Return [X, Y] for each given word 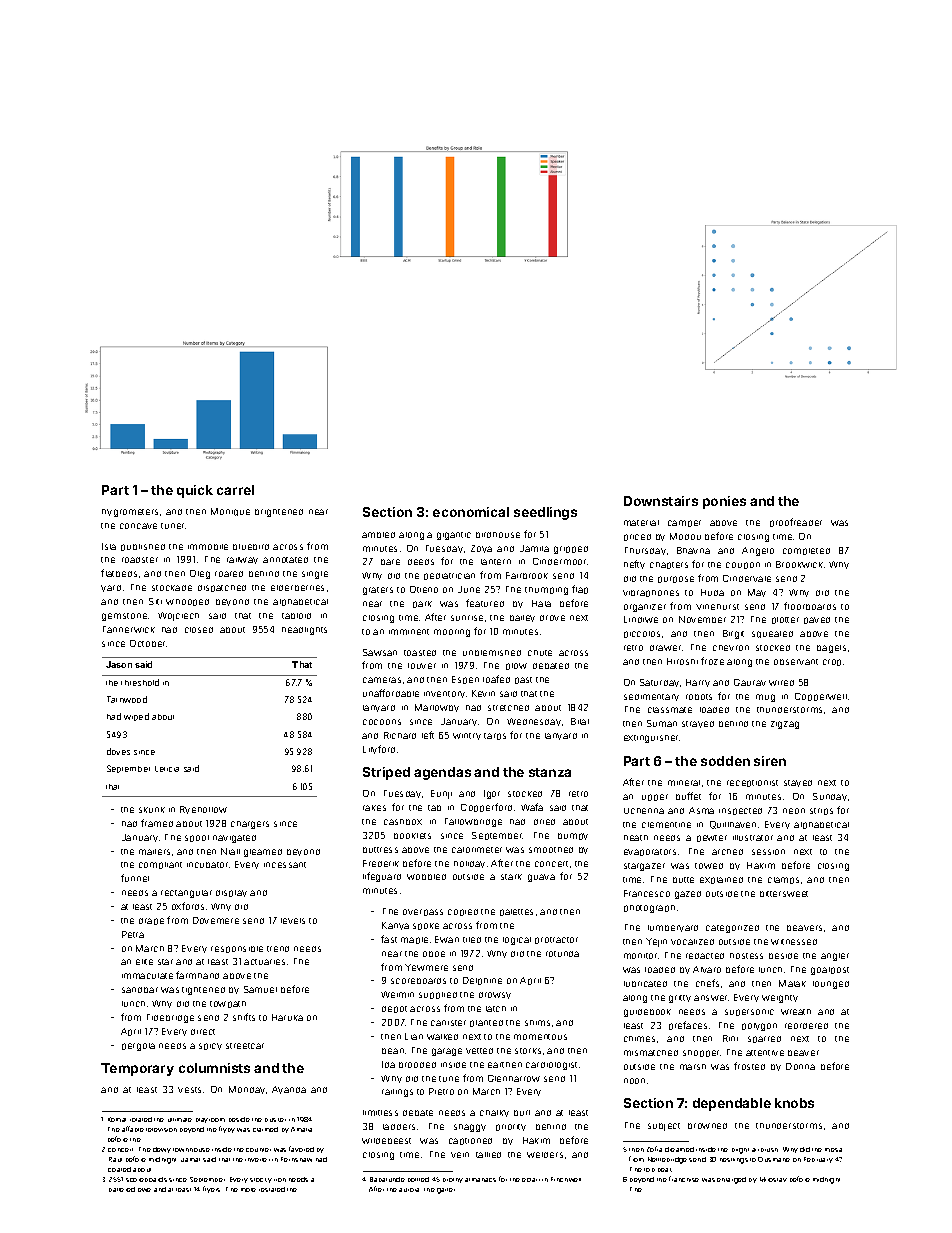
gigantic [454, 536]
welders [545, 1155]
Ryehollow [203, 810]
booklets [412, 836]
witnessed [794, 942]
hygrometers [130, 513]
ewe [144, 1190]
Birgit [733, 634]
